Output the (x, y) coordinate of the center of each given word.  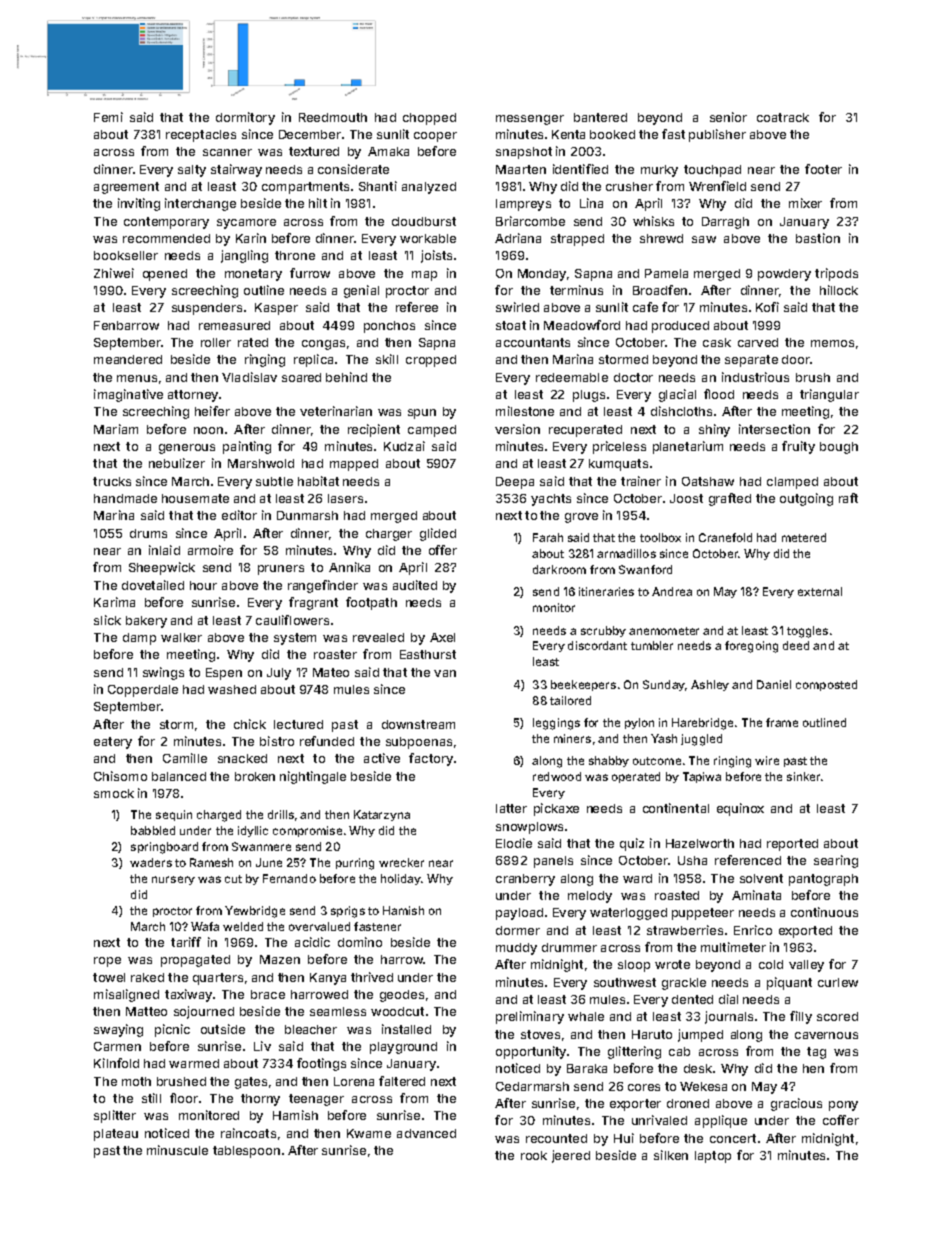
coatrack (783, 117)
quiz (632, 844)
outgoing (806, 499)
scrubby (603, 631)
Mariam (116, 429)
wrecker (401, 862)
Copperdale (143, 691)
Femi (108, 117)
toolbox (660, 537)
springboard (164, 848)
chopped (429, 119)
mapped (354, 465)
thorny (260, 1100)
